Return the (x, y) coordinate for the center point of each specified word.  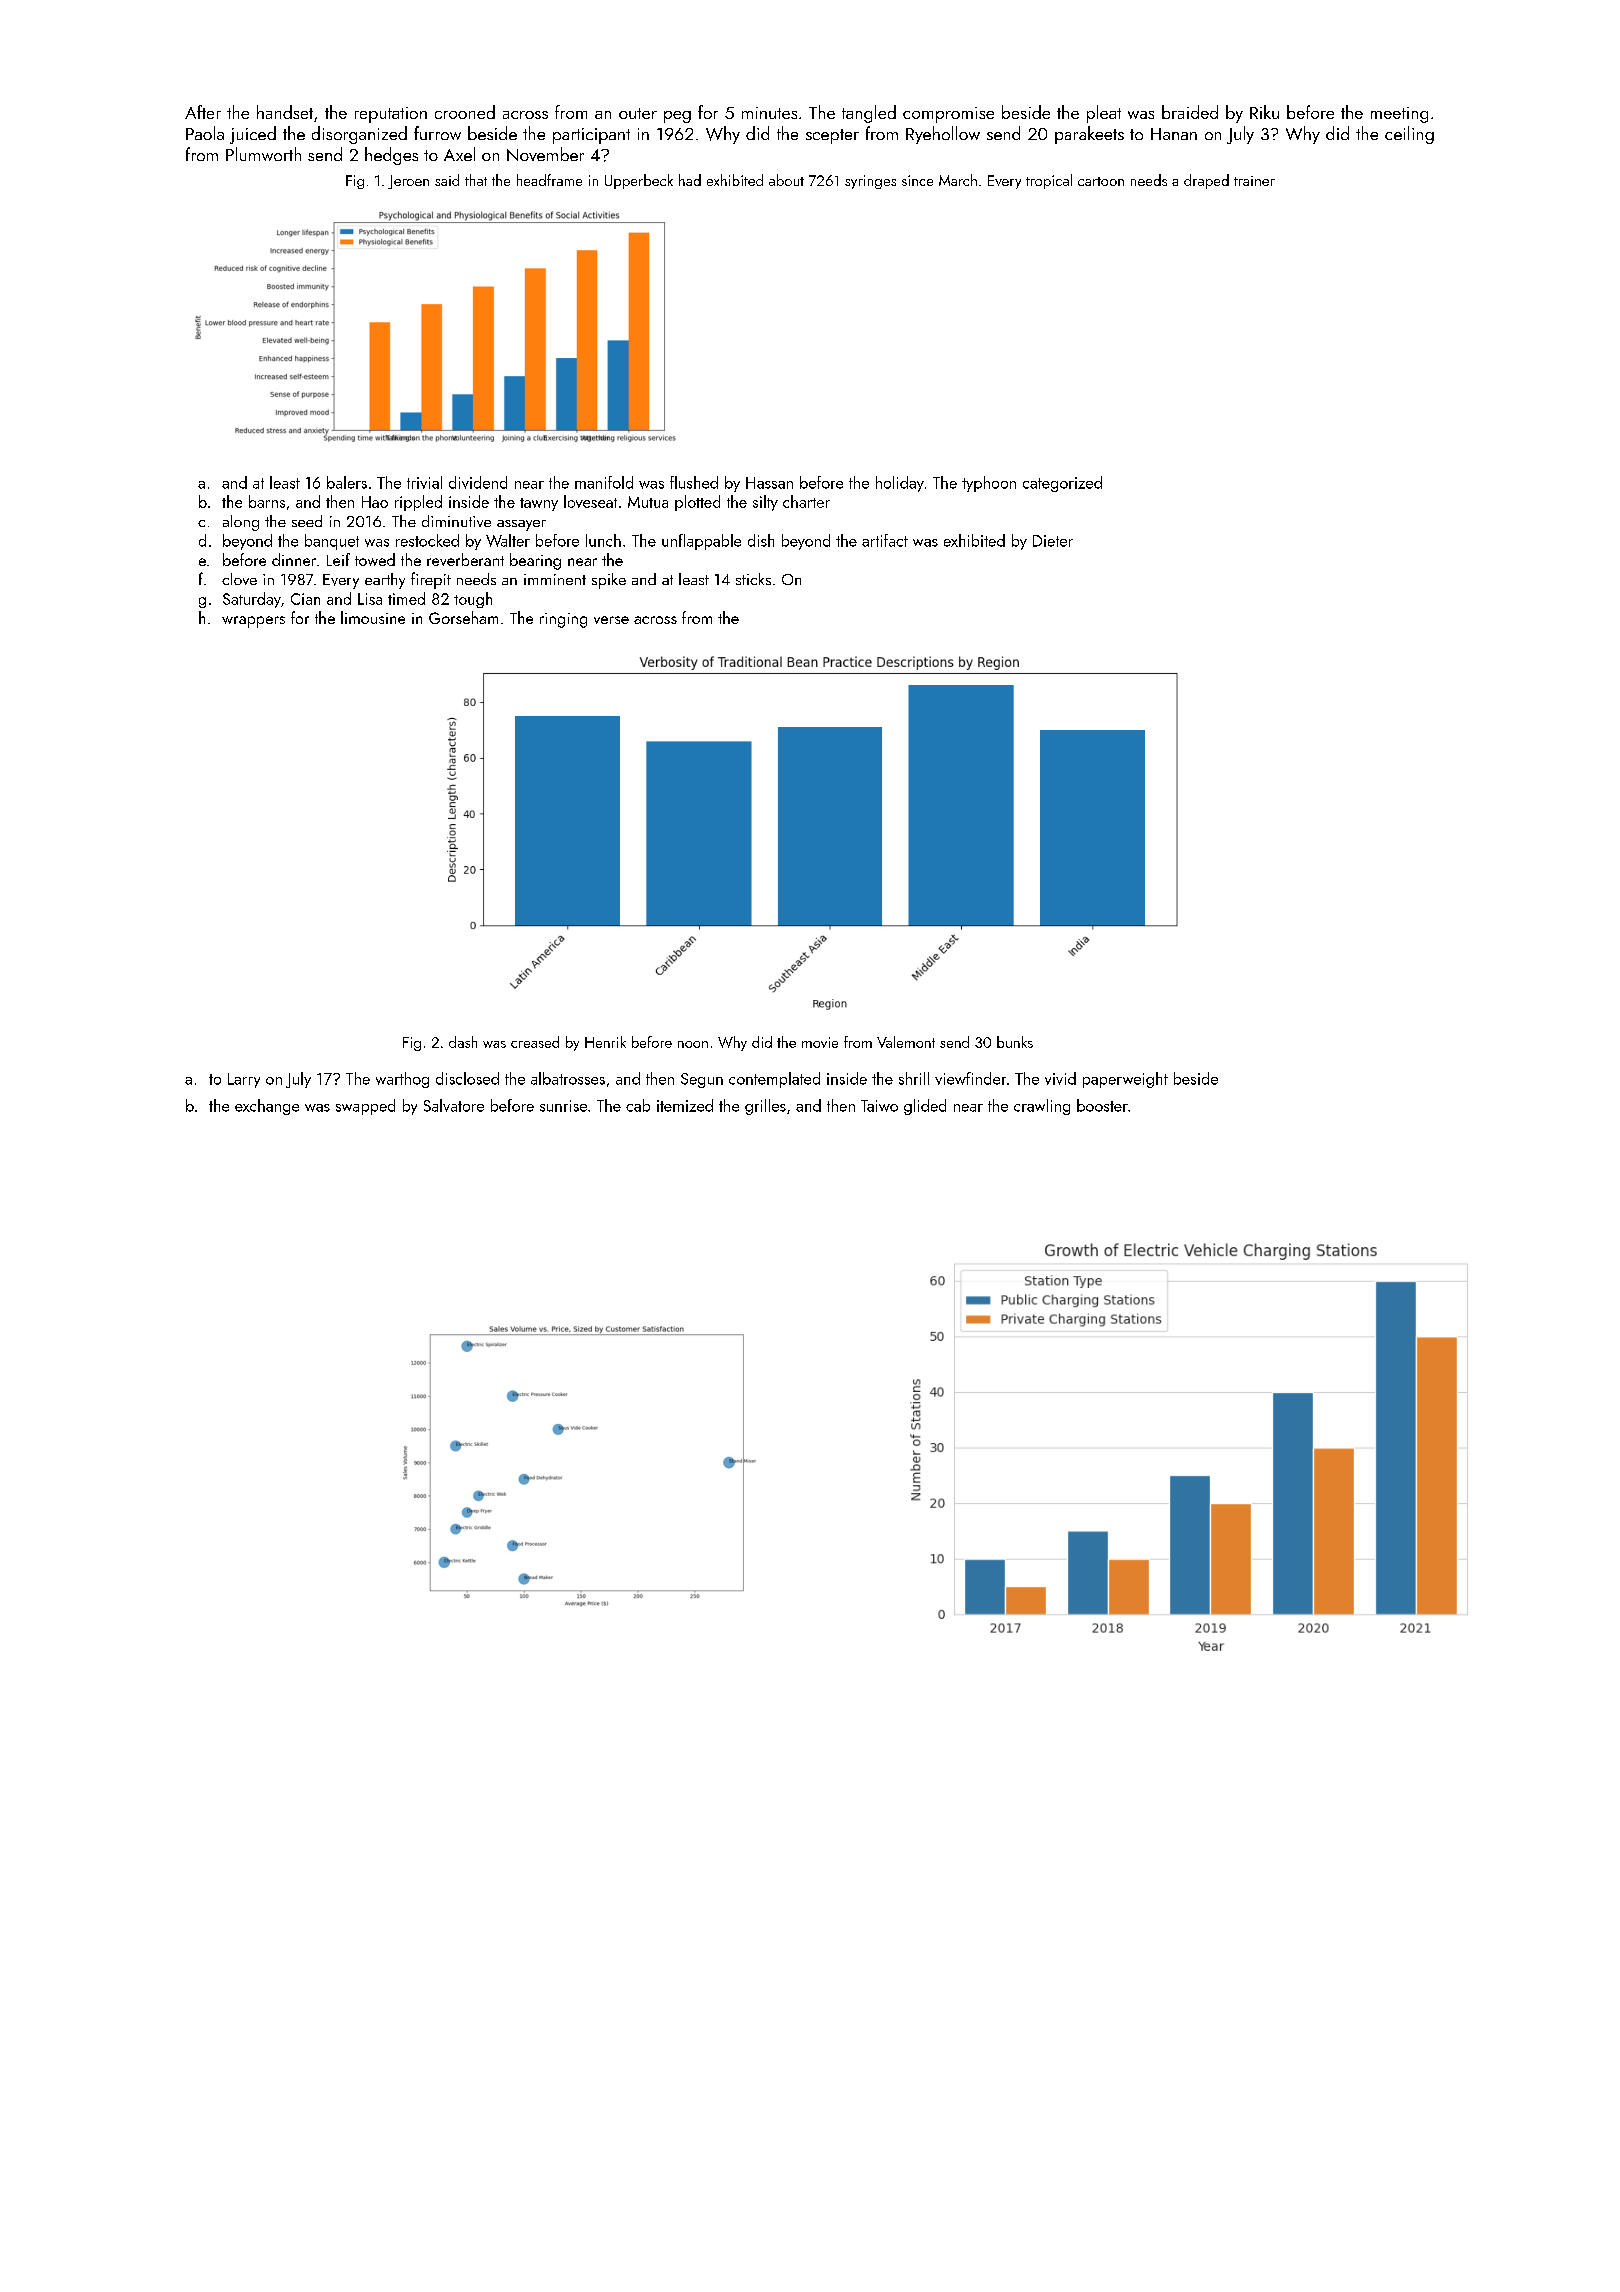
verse (611, 620)
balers (347, 482)
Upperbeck (639, 181)
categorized (1062, 484)
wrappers (253, 622)
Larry (244, 1080)
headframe (549, 180)
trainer (1254, 181)
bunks (1015, 1042)
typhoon (989, 484)
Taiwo (879, 1106)
